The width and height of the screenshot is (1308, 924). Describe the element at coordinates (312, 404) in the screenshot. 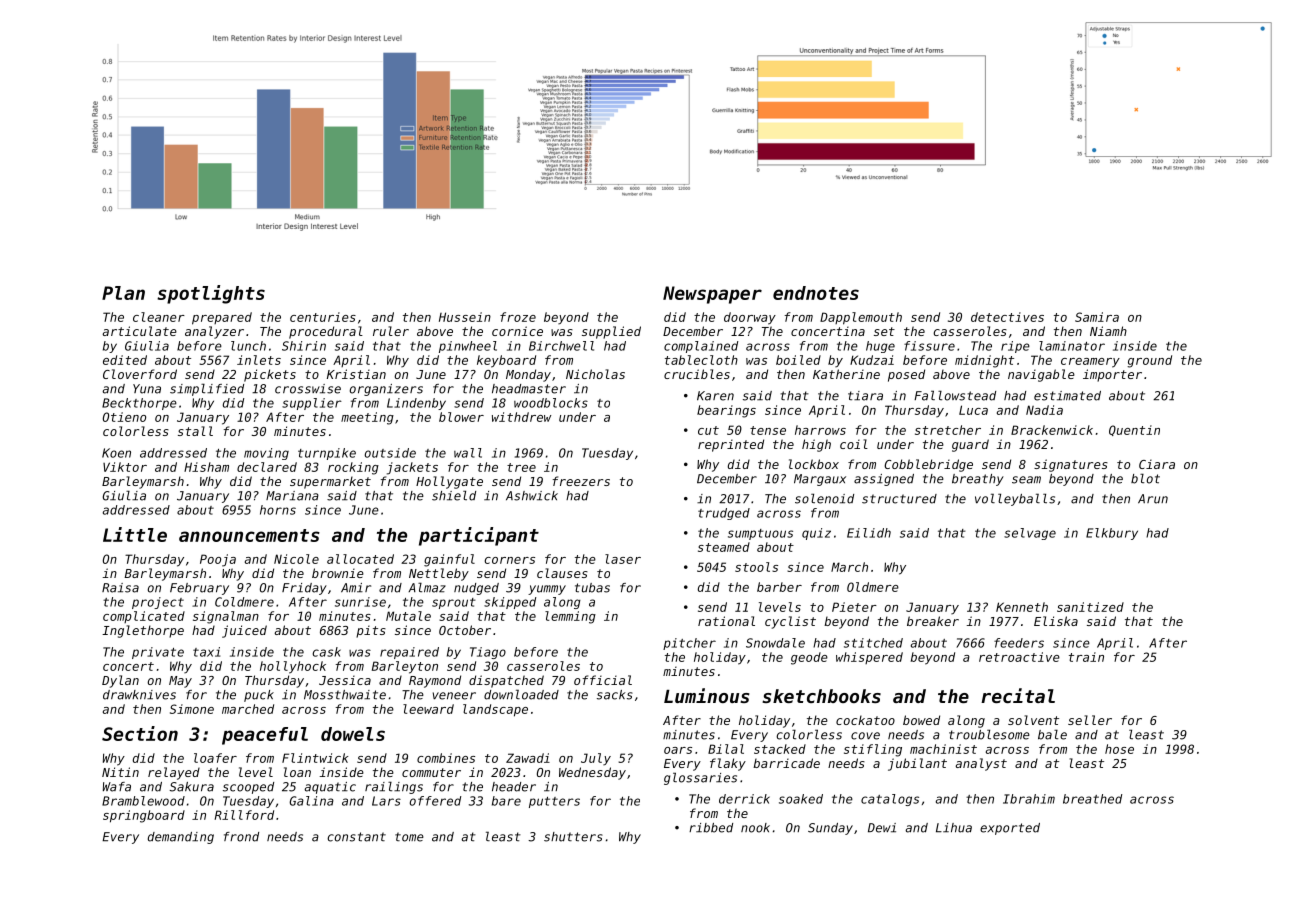

I see `supplier` at that location.
